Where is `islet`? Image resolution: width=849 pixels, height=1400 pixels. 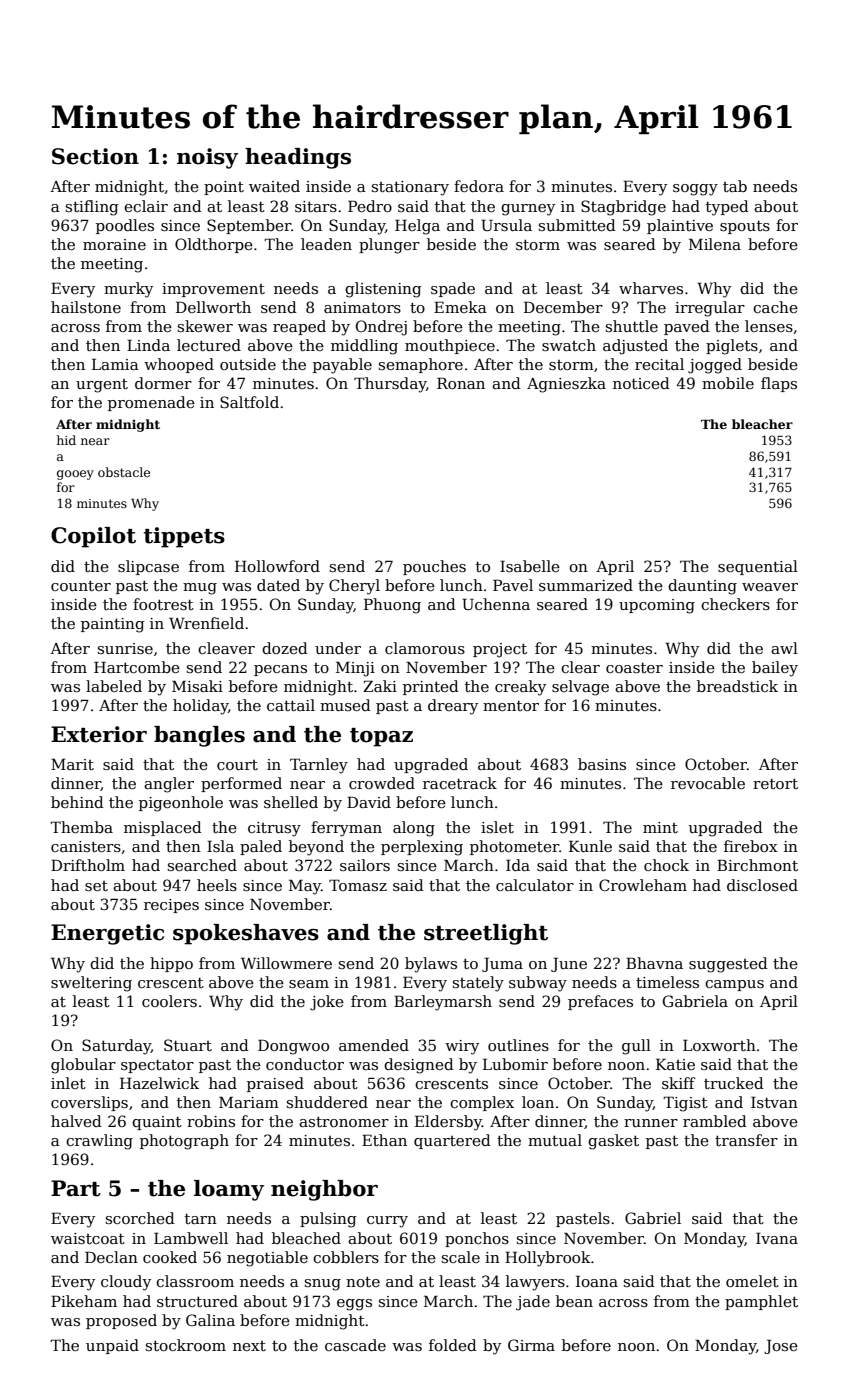
islet is located at coordinates (497, 827).
